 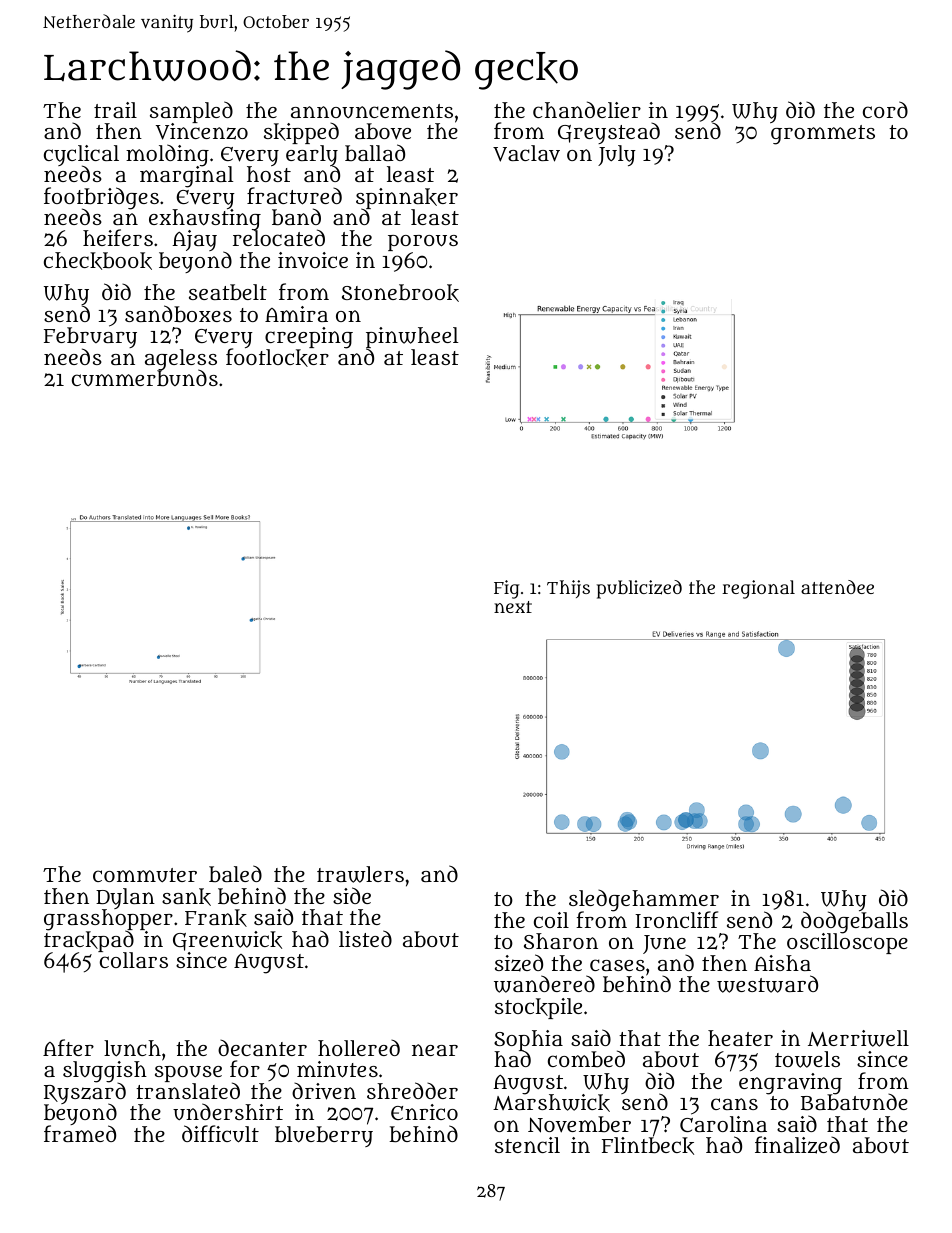 I want to click on grommets, so click(x=823, y=135).
